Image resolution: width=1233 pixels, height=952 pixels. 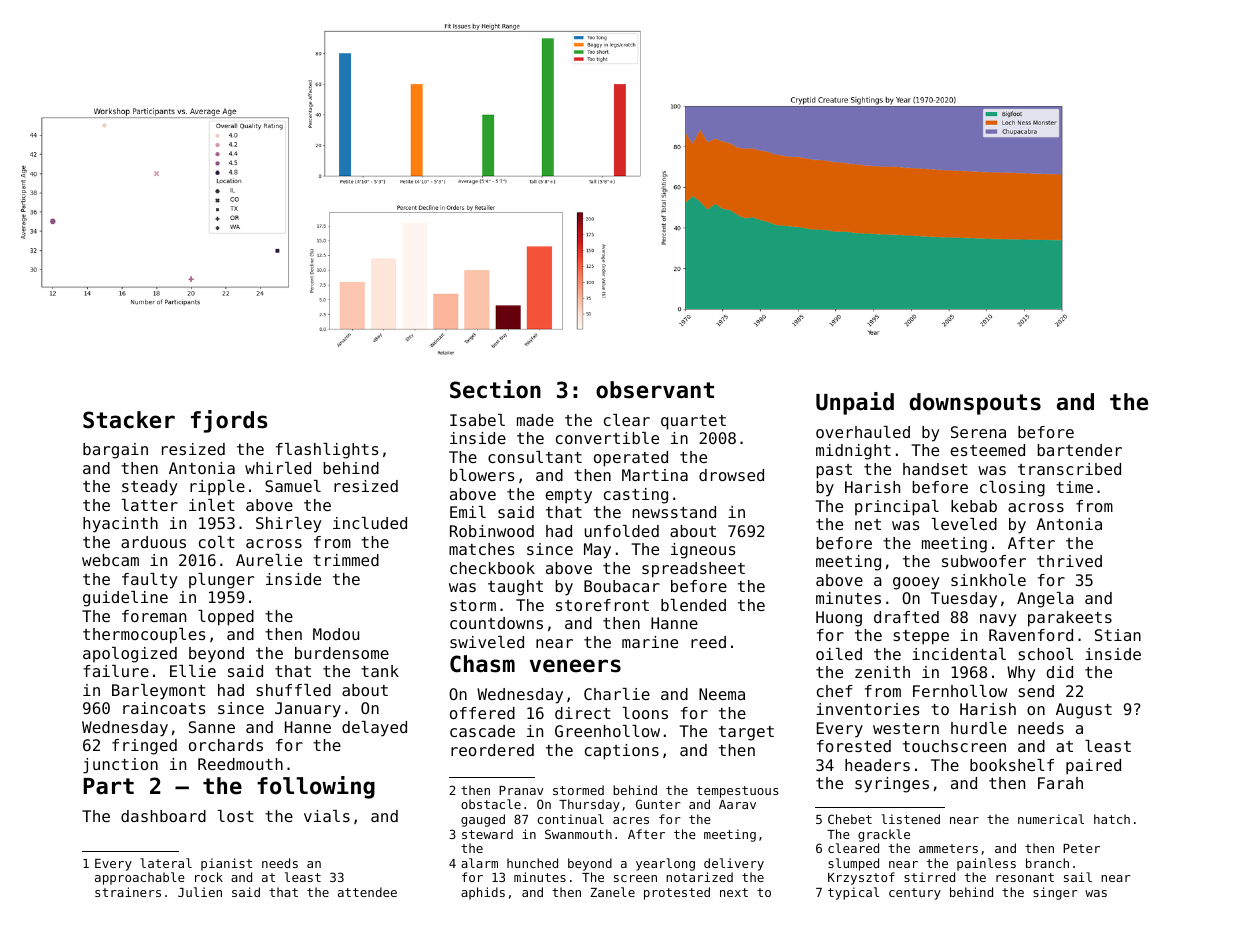 What do you see at coordinates (153, 542) in the document?
I see `arduous` at bounding box center [153, 542].
